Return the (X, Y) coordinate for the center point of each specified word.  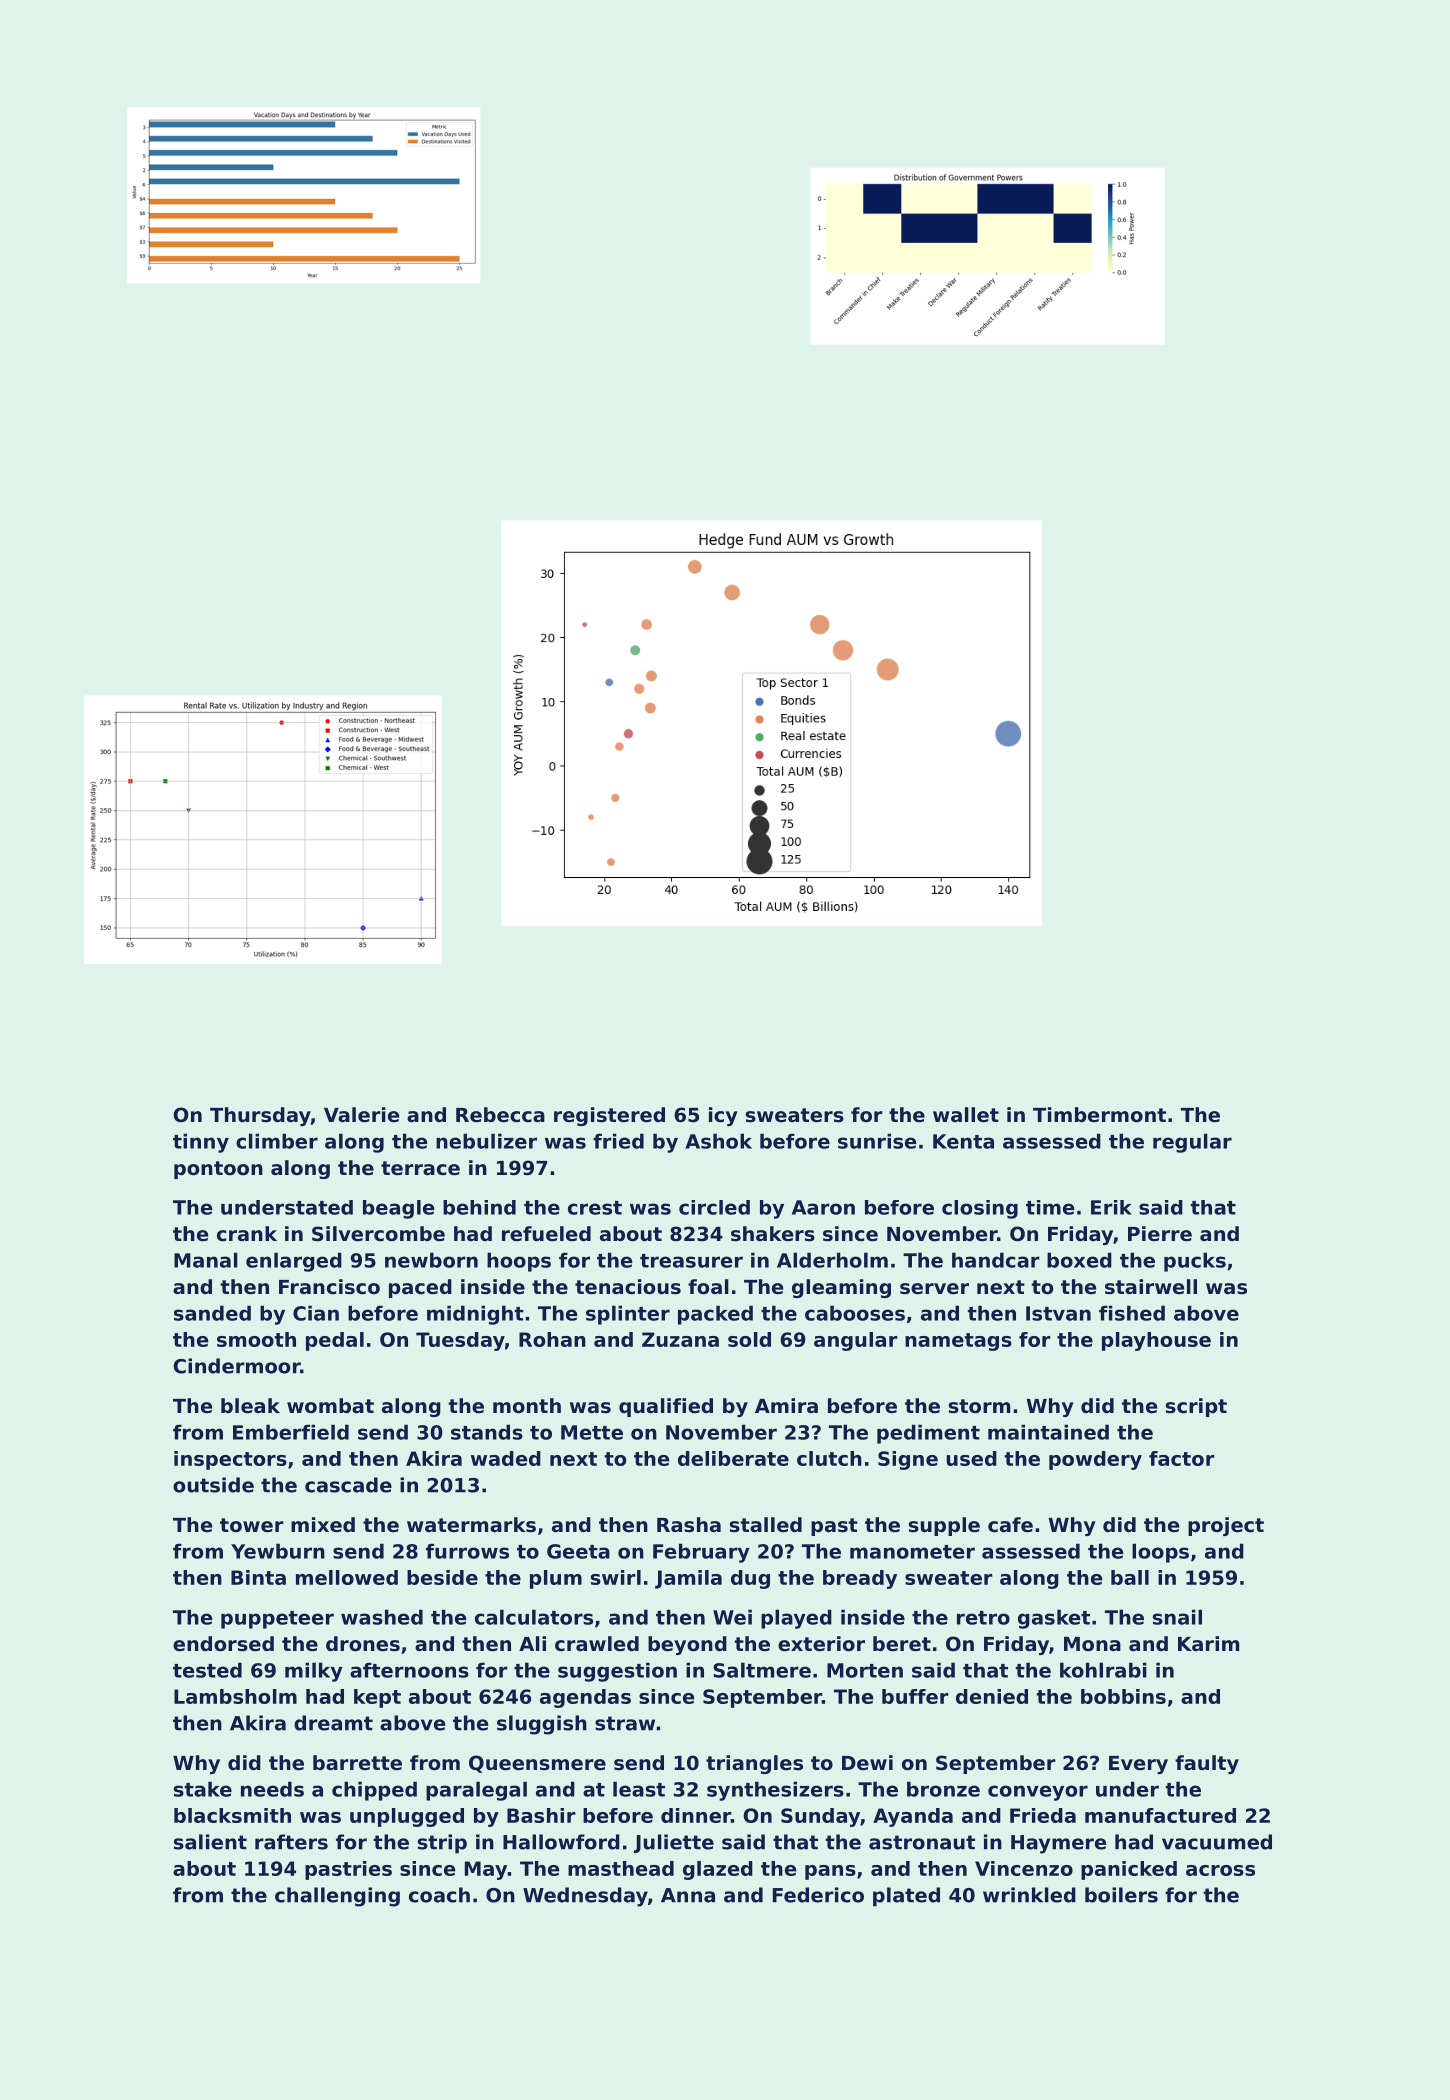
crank (247, 1234)
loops (1160, 1553)
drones (363, 1644)
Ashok (718, 1141)
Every (1138, 1765)
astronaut (922, 1842)
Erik (1111, 1207)
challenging (337, 1897)
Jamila (688, 1579)
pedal (335, 1341)
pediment (928, 1434)
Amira (786, 1405)
